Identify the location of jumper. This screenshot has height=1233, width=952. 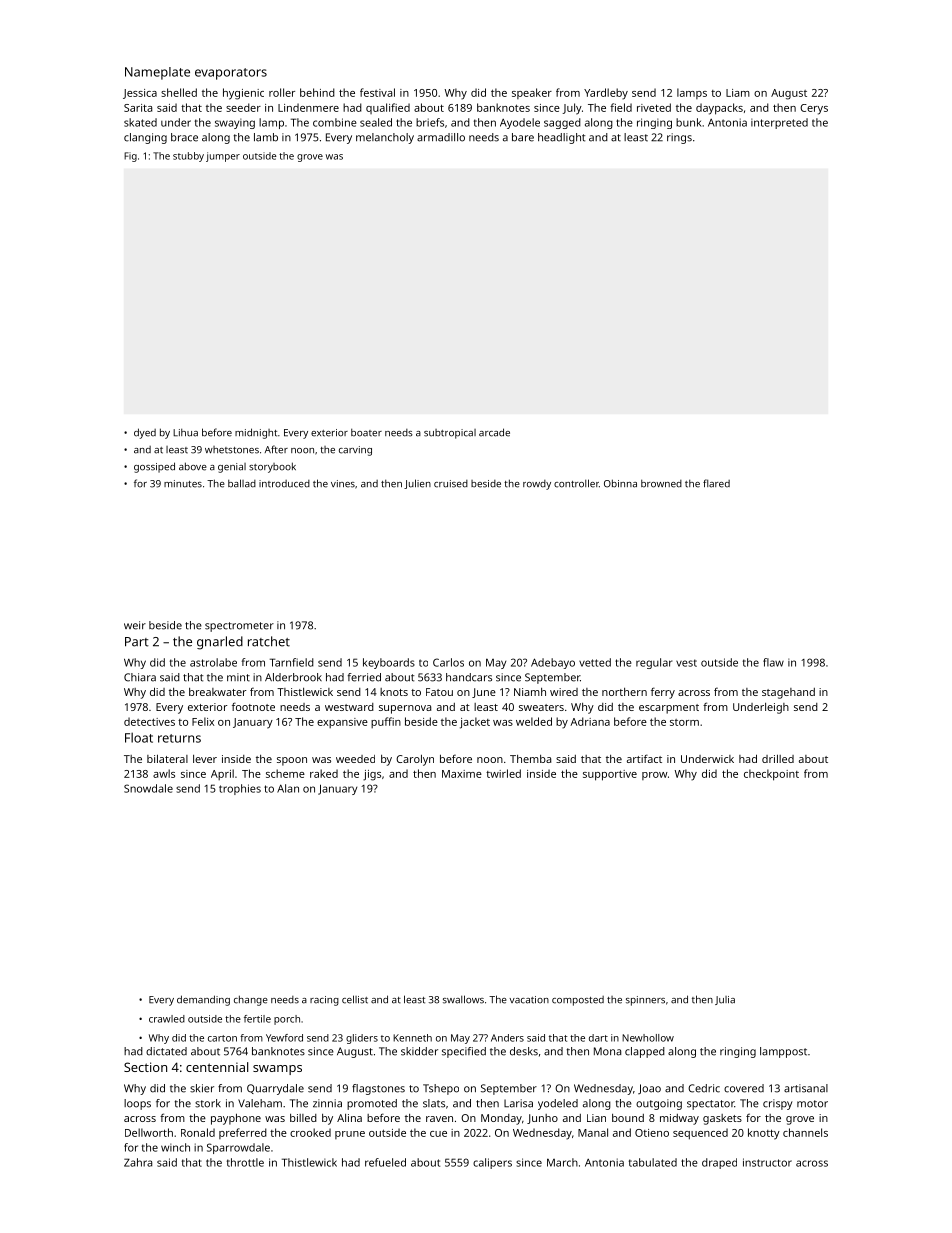
(223, 157).
